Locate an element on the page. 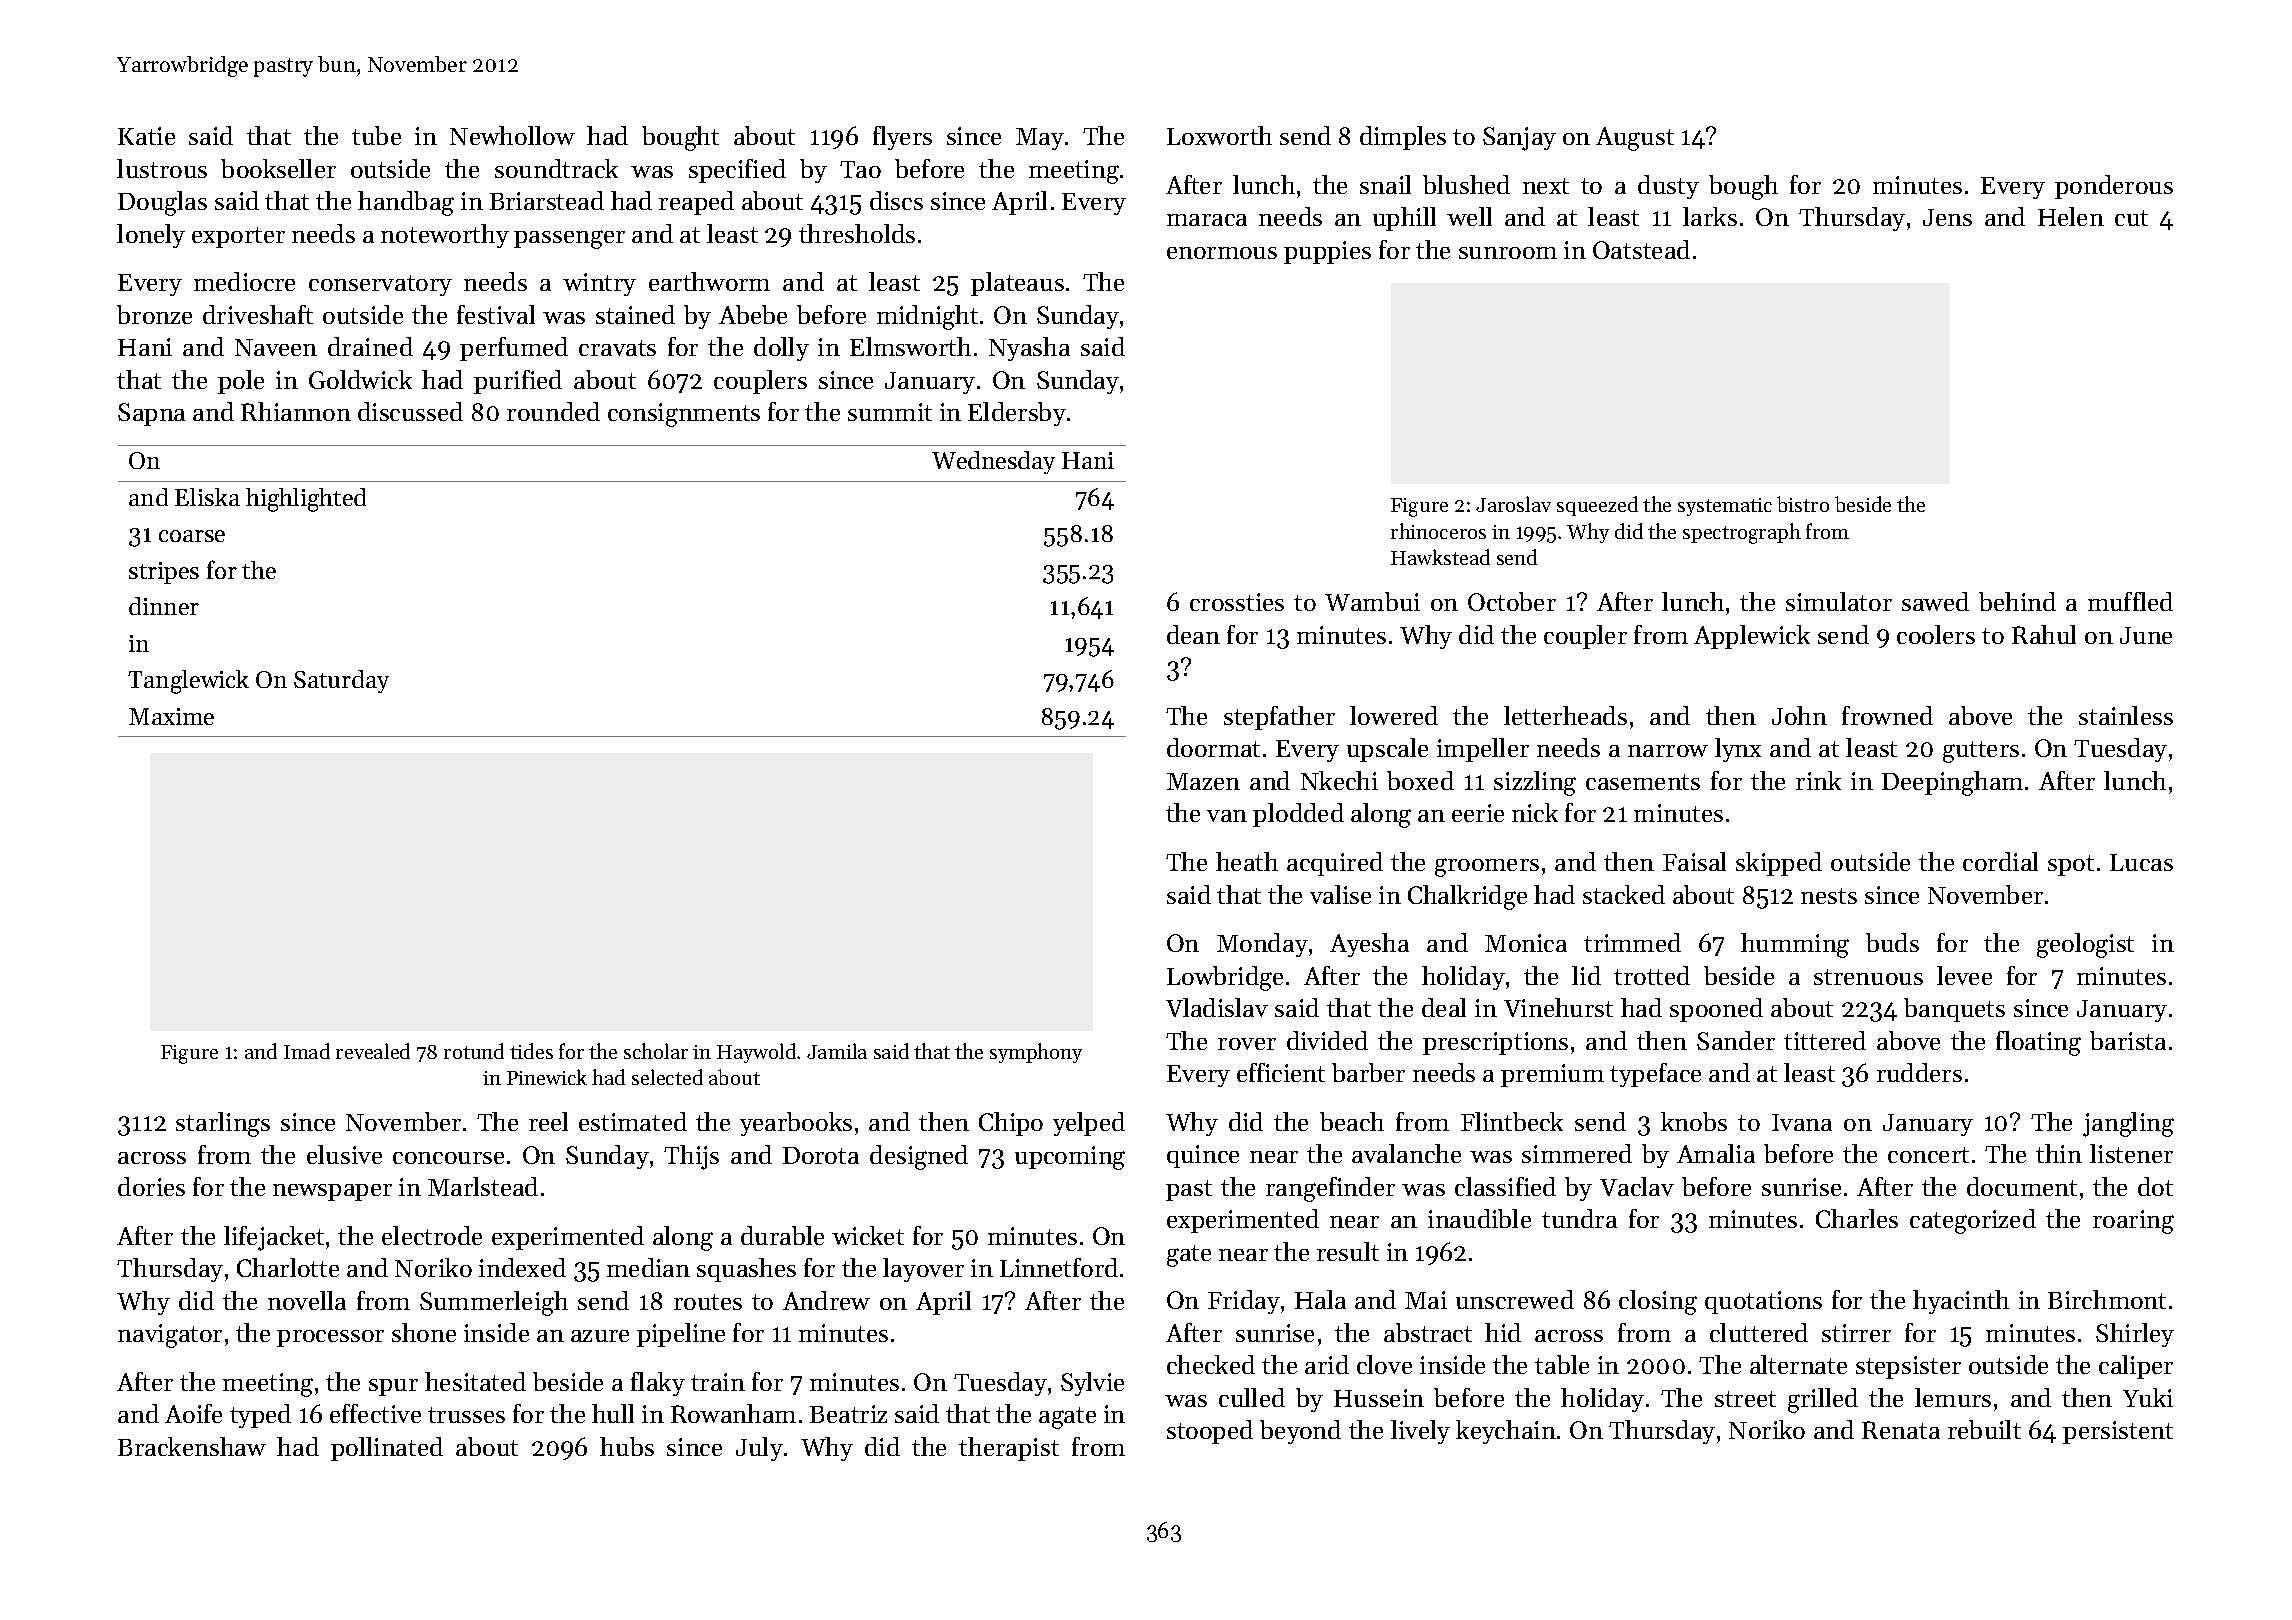 This page has width=2292, height=1620. Linnetford is located at coordinates (1059, 1267).
